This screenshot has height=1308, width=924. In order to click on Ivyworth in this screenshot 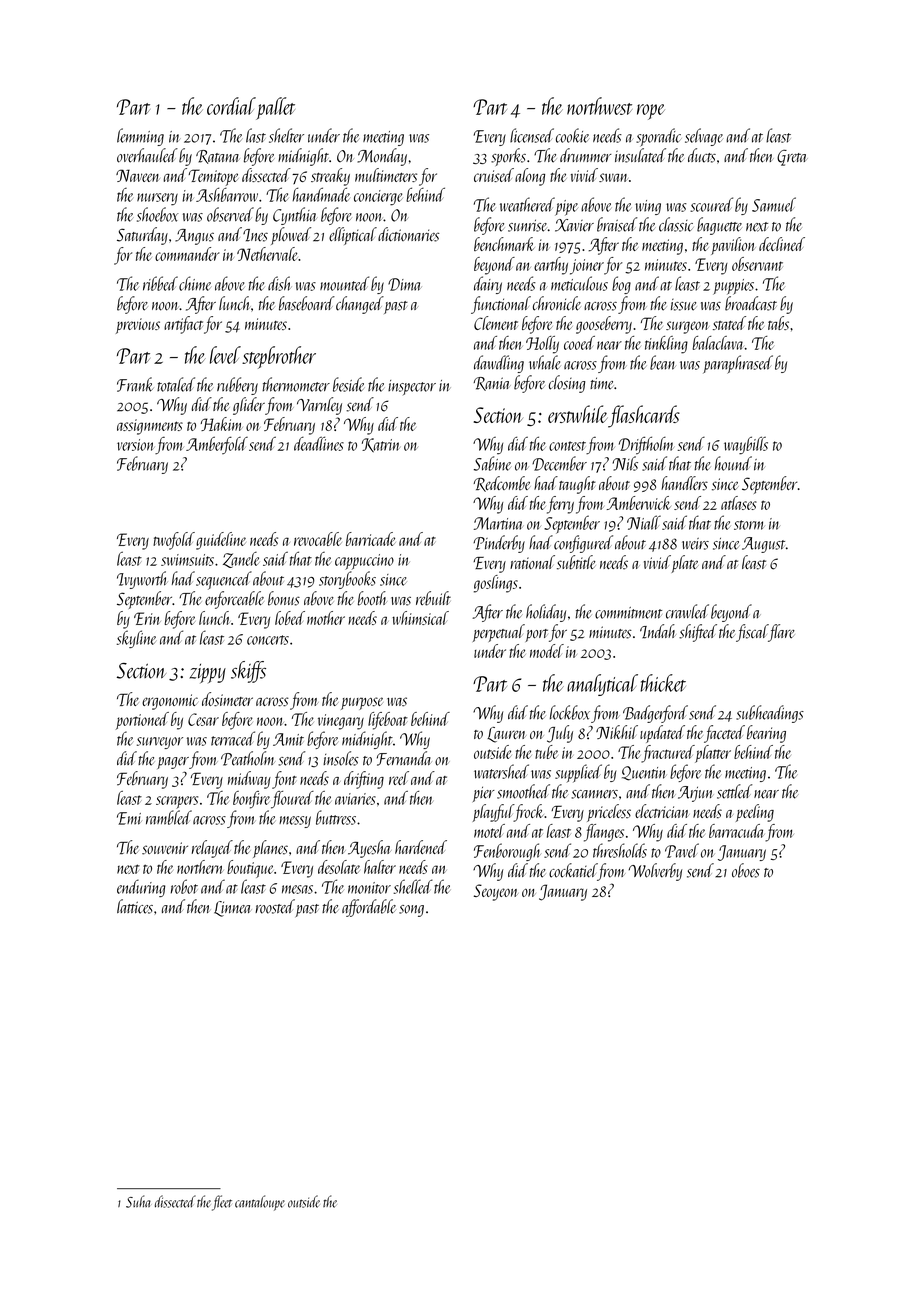, I will do `click(142, 580)`.
